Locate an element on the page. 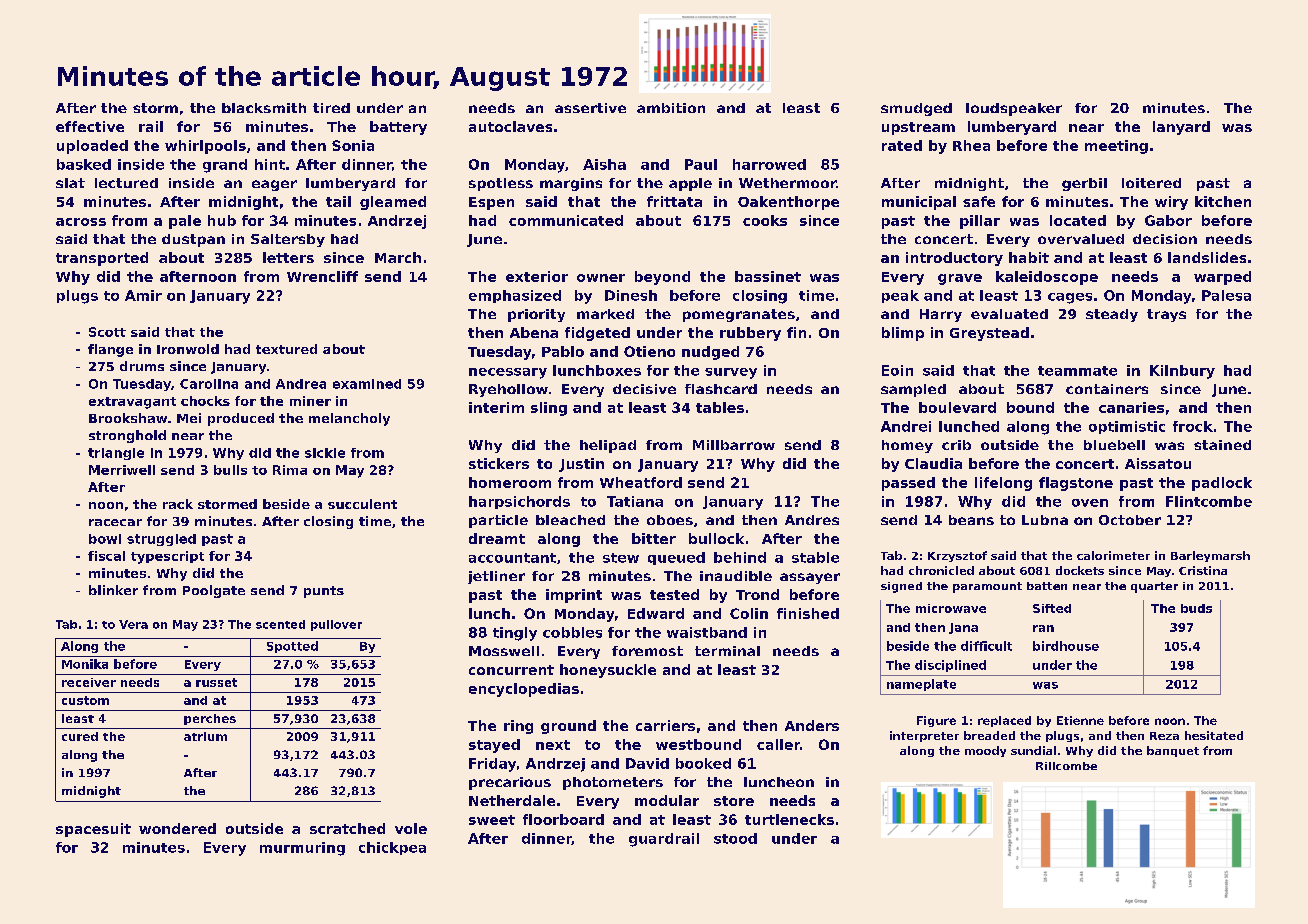 The height and width of the document is (924, 1308). blinker is located at coordinates (113, 590).
